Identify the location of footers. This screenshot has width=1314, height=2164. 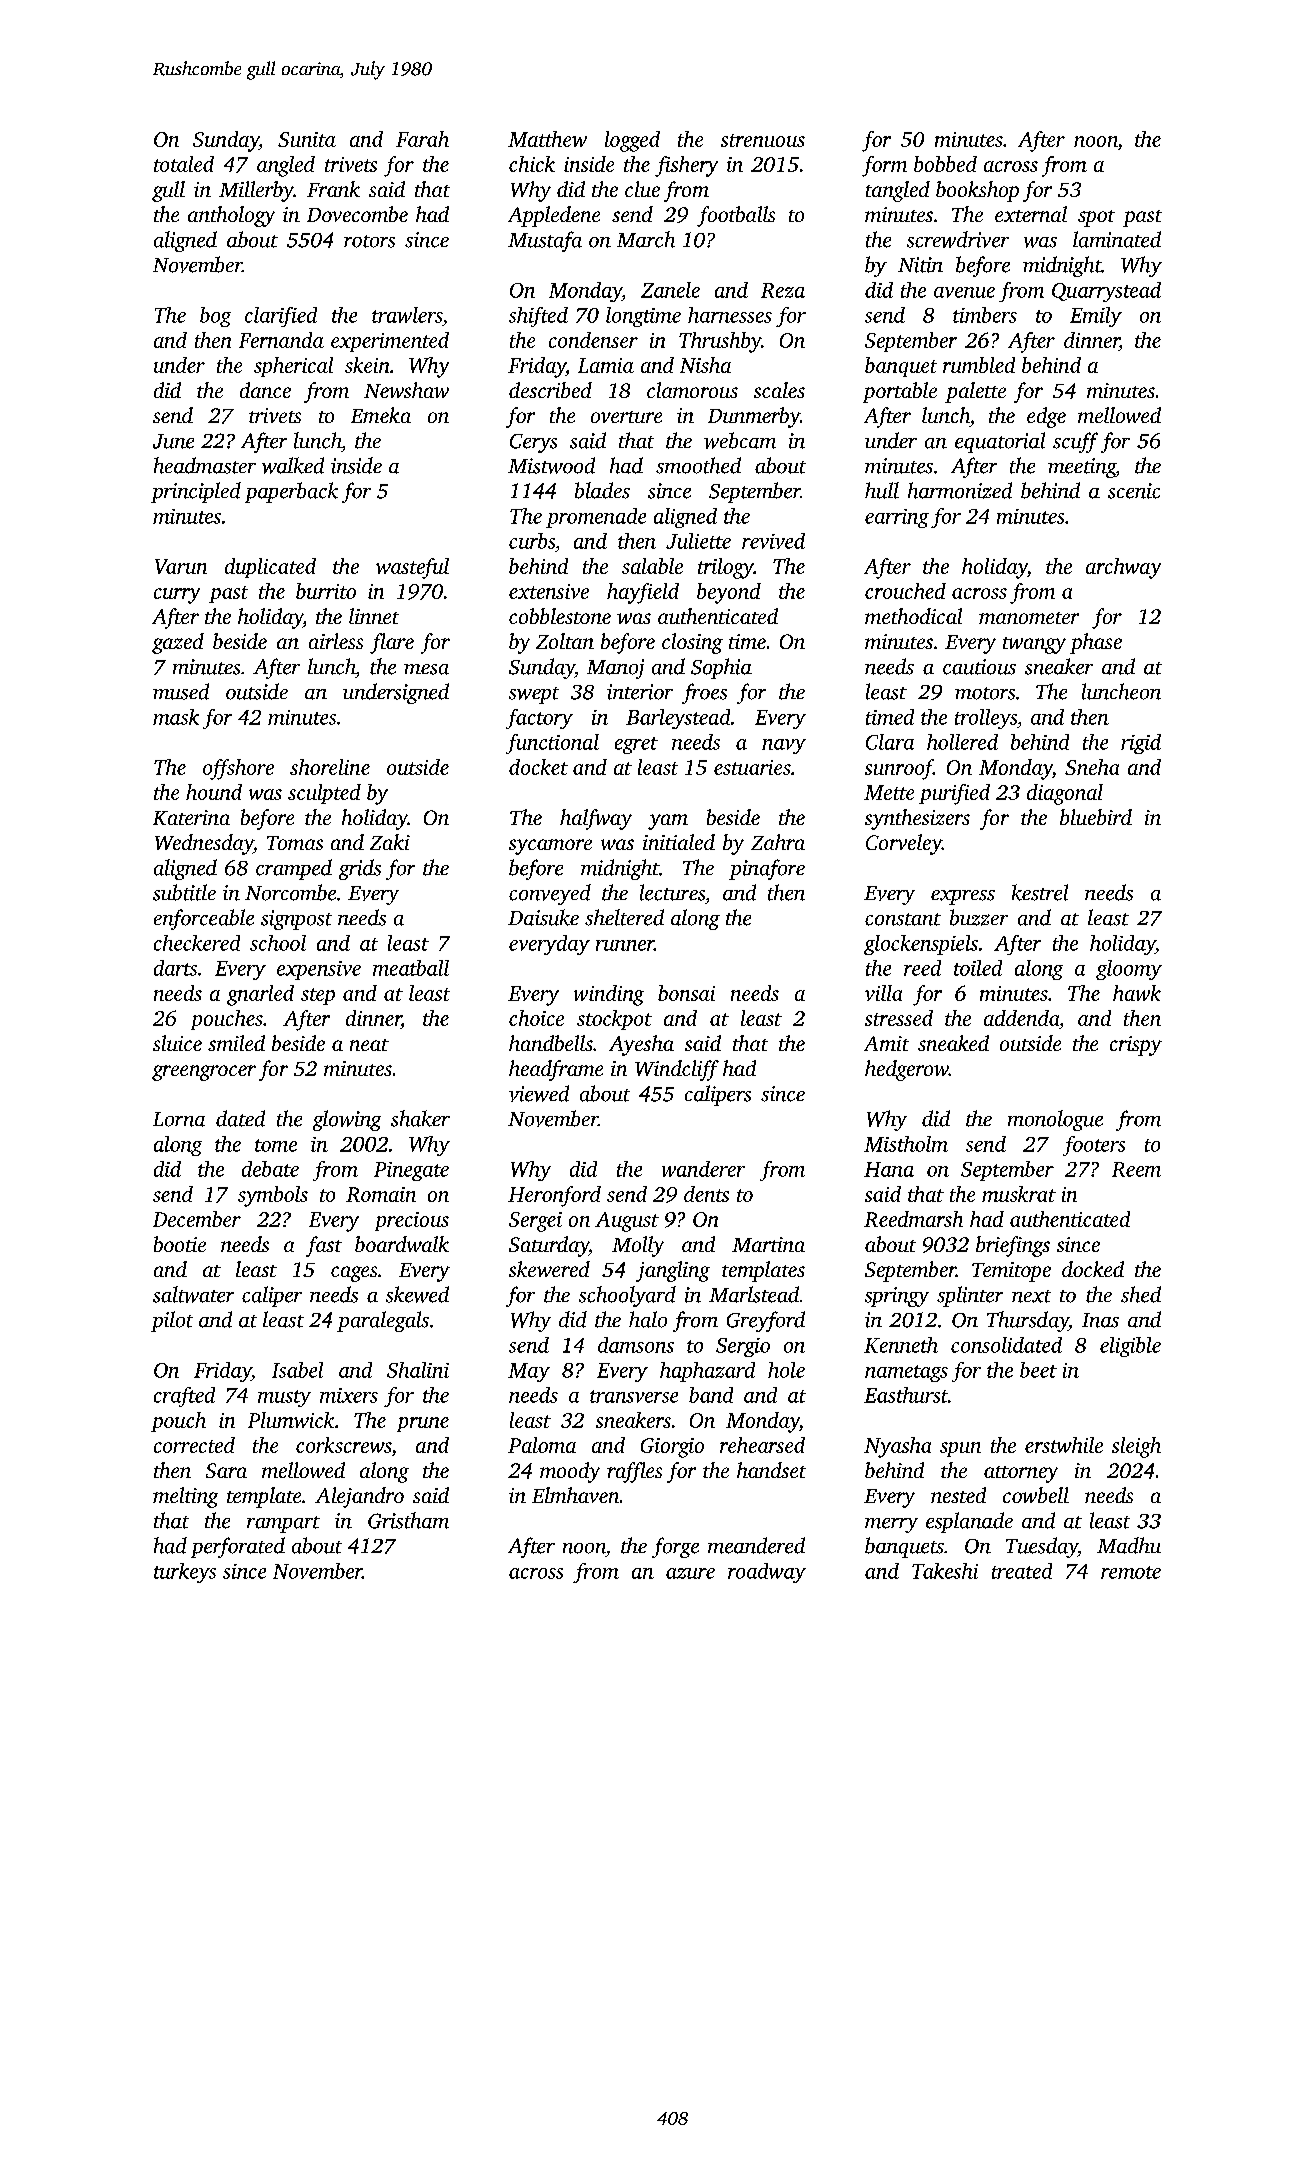
(1094, 1146).
